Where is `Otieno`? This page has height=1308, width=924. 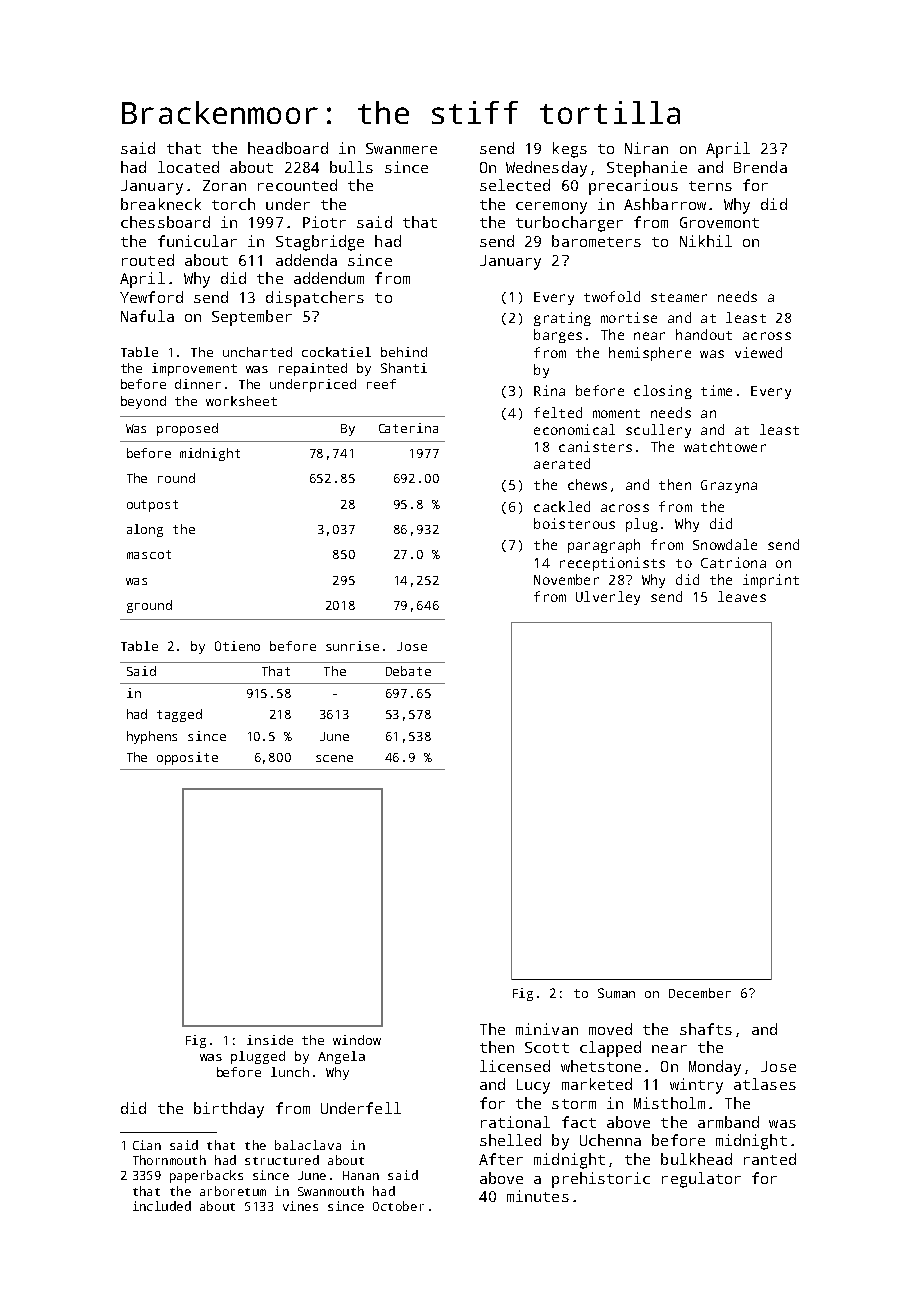
Otieno is located at coordinates (237, 646).
